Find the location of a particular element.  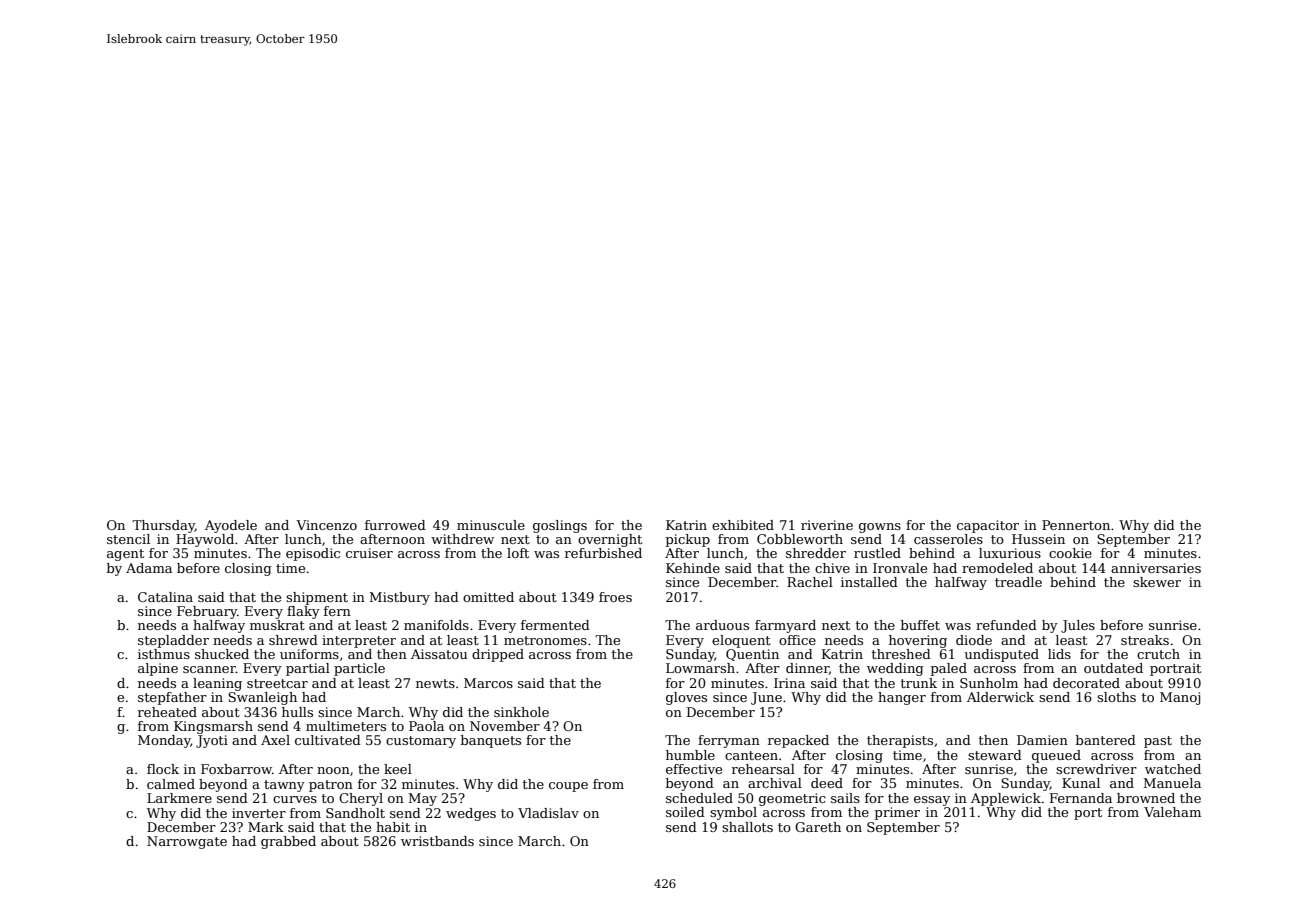

casseroles is located at coordinates (948, 539).
